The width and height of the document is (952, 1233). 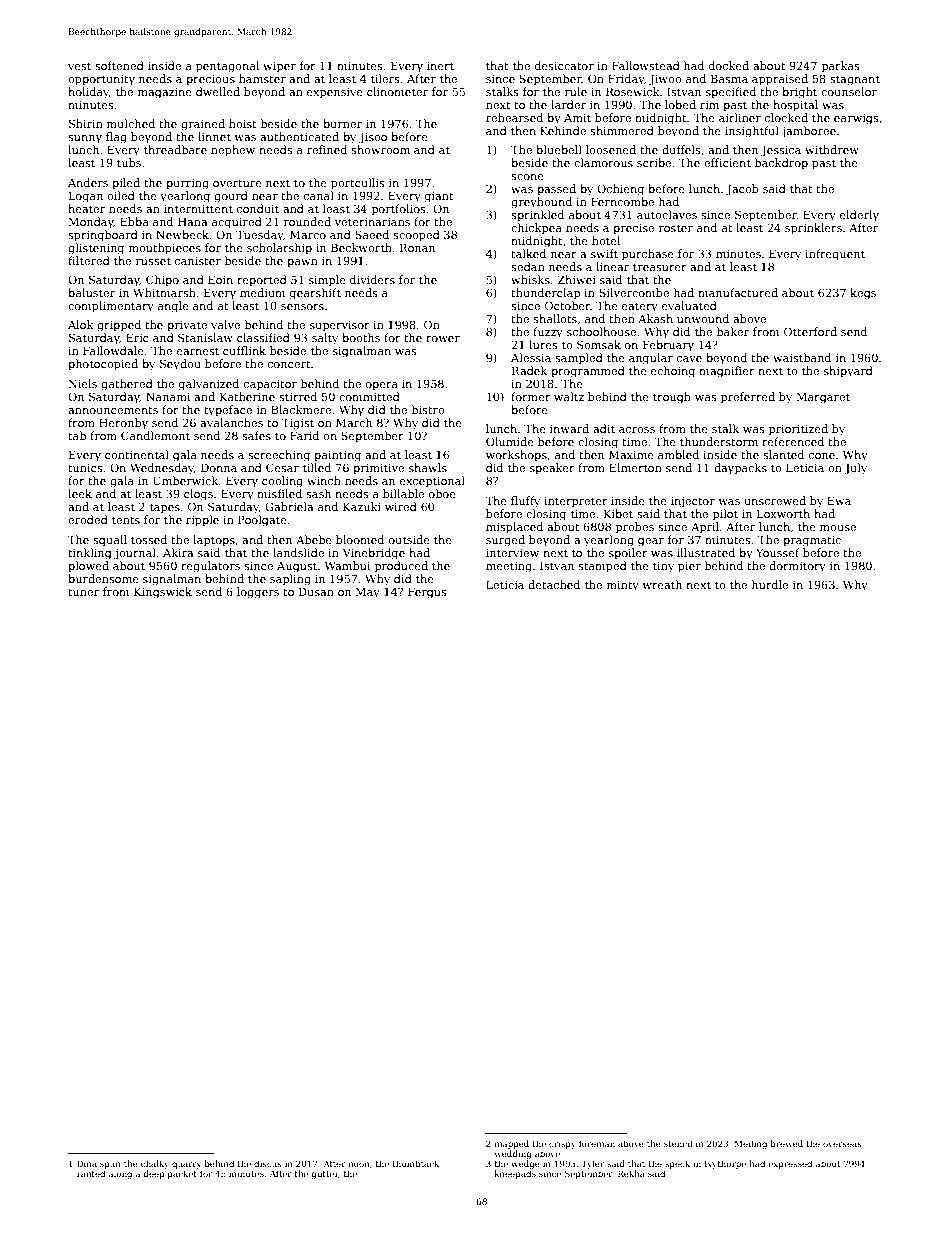 I want to click on May, so click(x=368, y=593).
